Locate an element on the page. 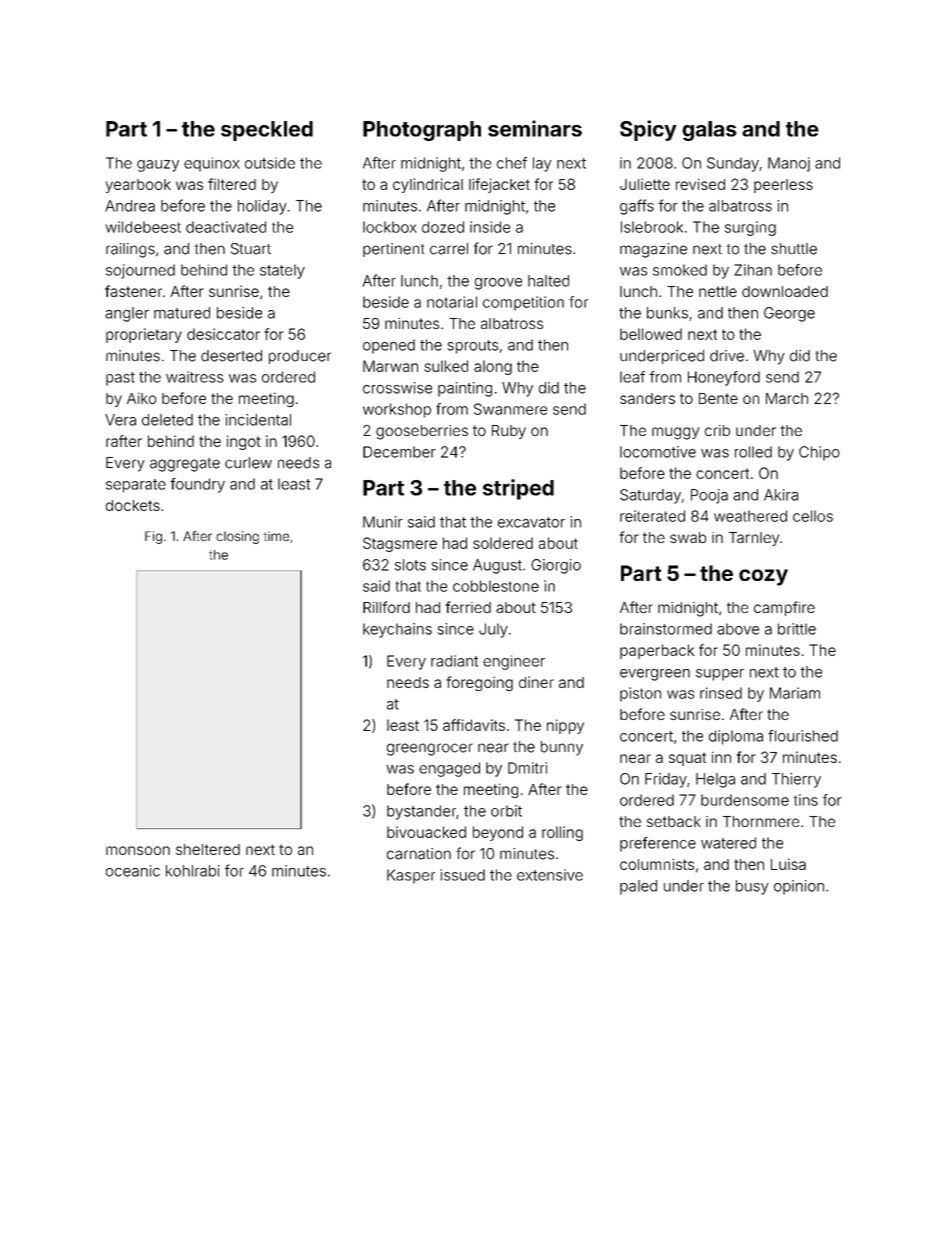  kohlrabi is located at coordinates (193, 871).
